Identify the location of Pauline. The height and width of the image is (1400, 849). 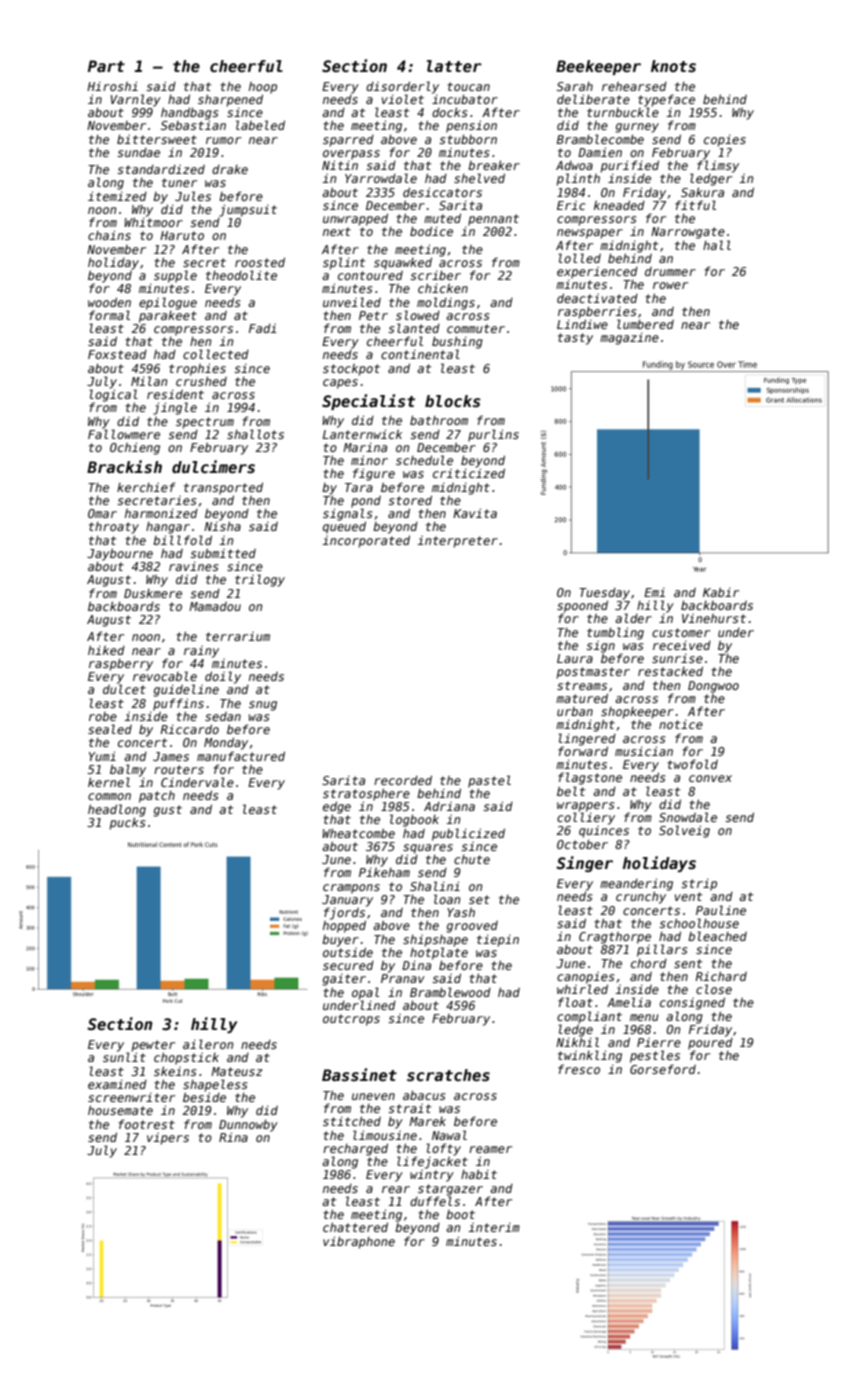
(721, 910).
